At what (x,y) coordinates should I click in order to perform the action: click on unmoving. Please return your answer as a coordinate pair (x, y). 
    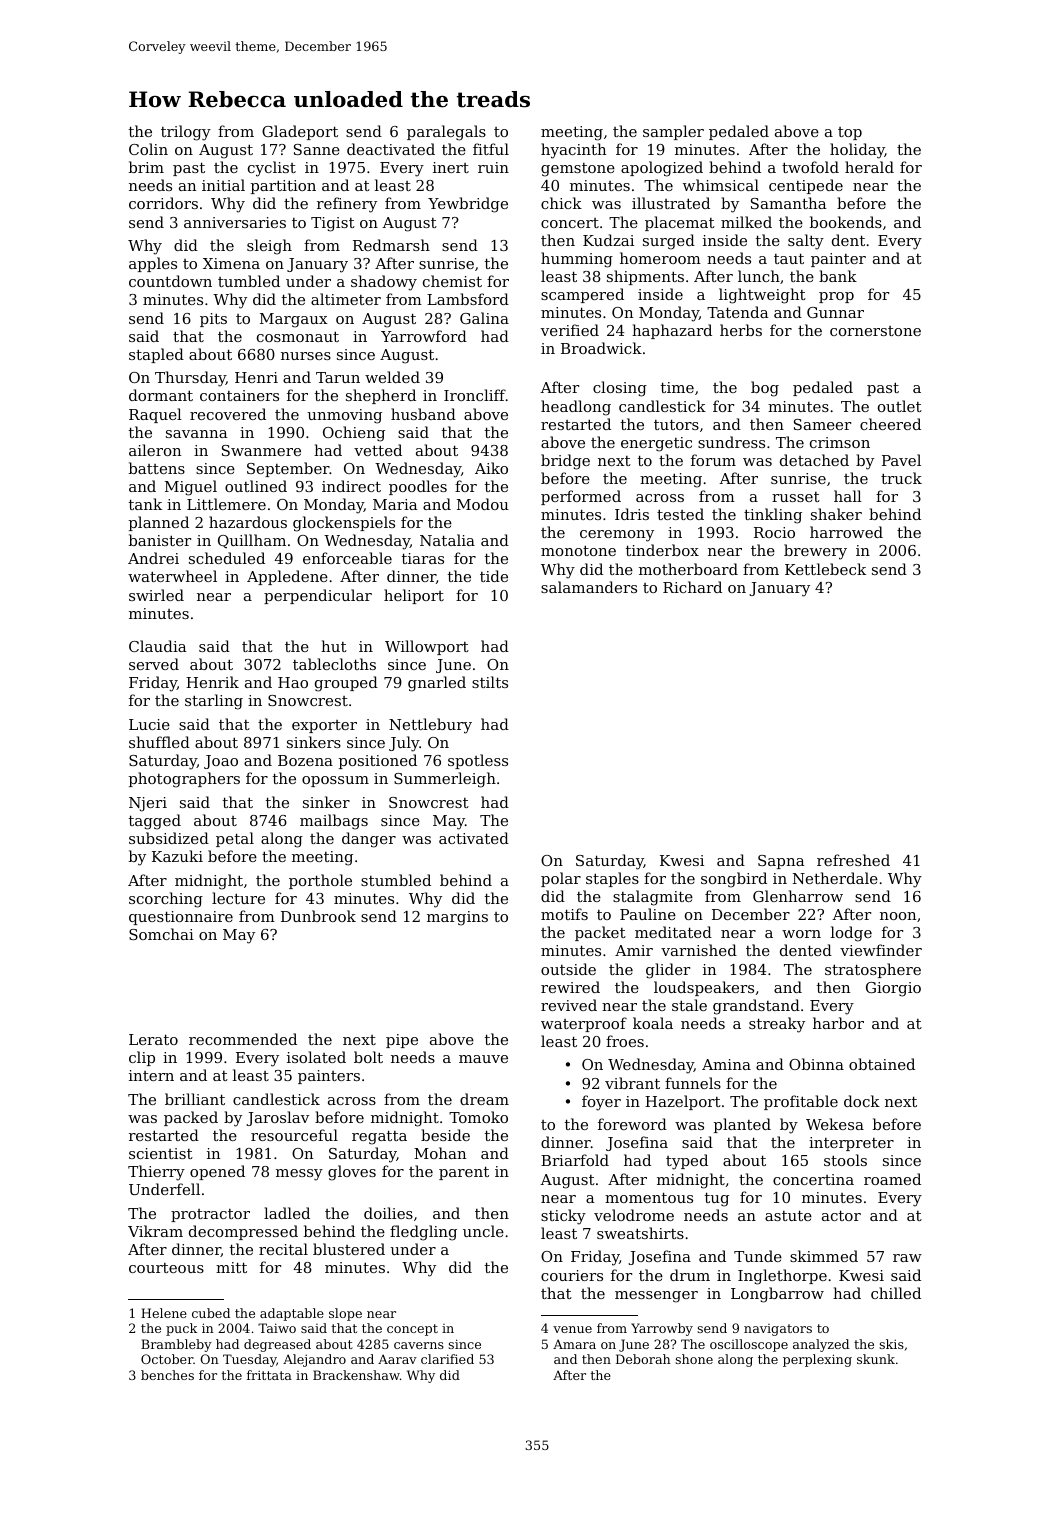
    Looking at the image, I should click on (344, 416).
